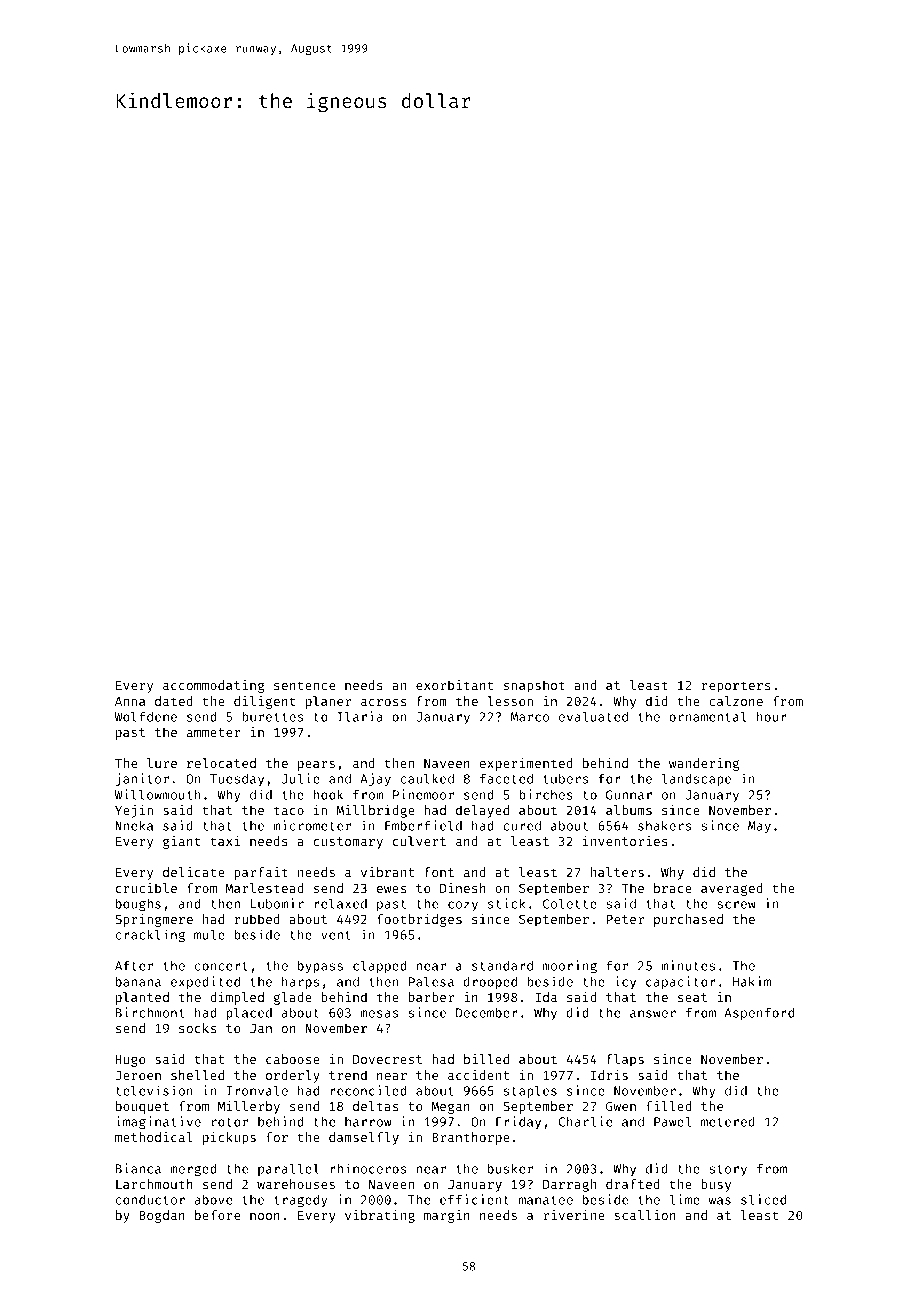 This image has height=1308, width=924. What do you see at coordinates (454, 685) in the image?
I see `exorbitant` at bounding box center [454, 685].
